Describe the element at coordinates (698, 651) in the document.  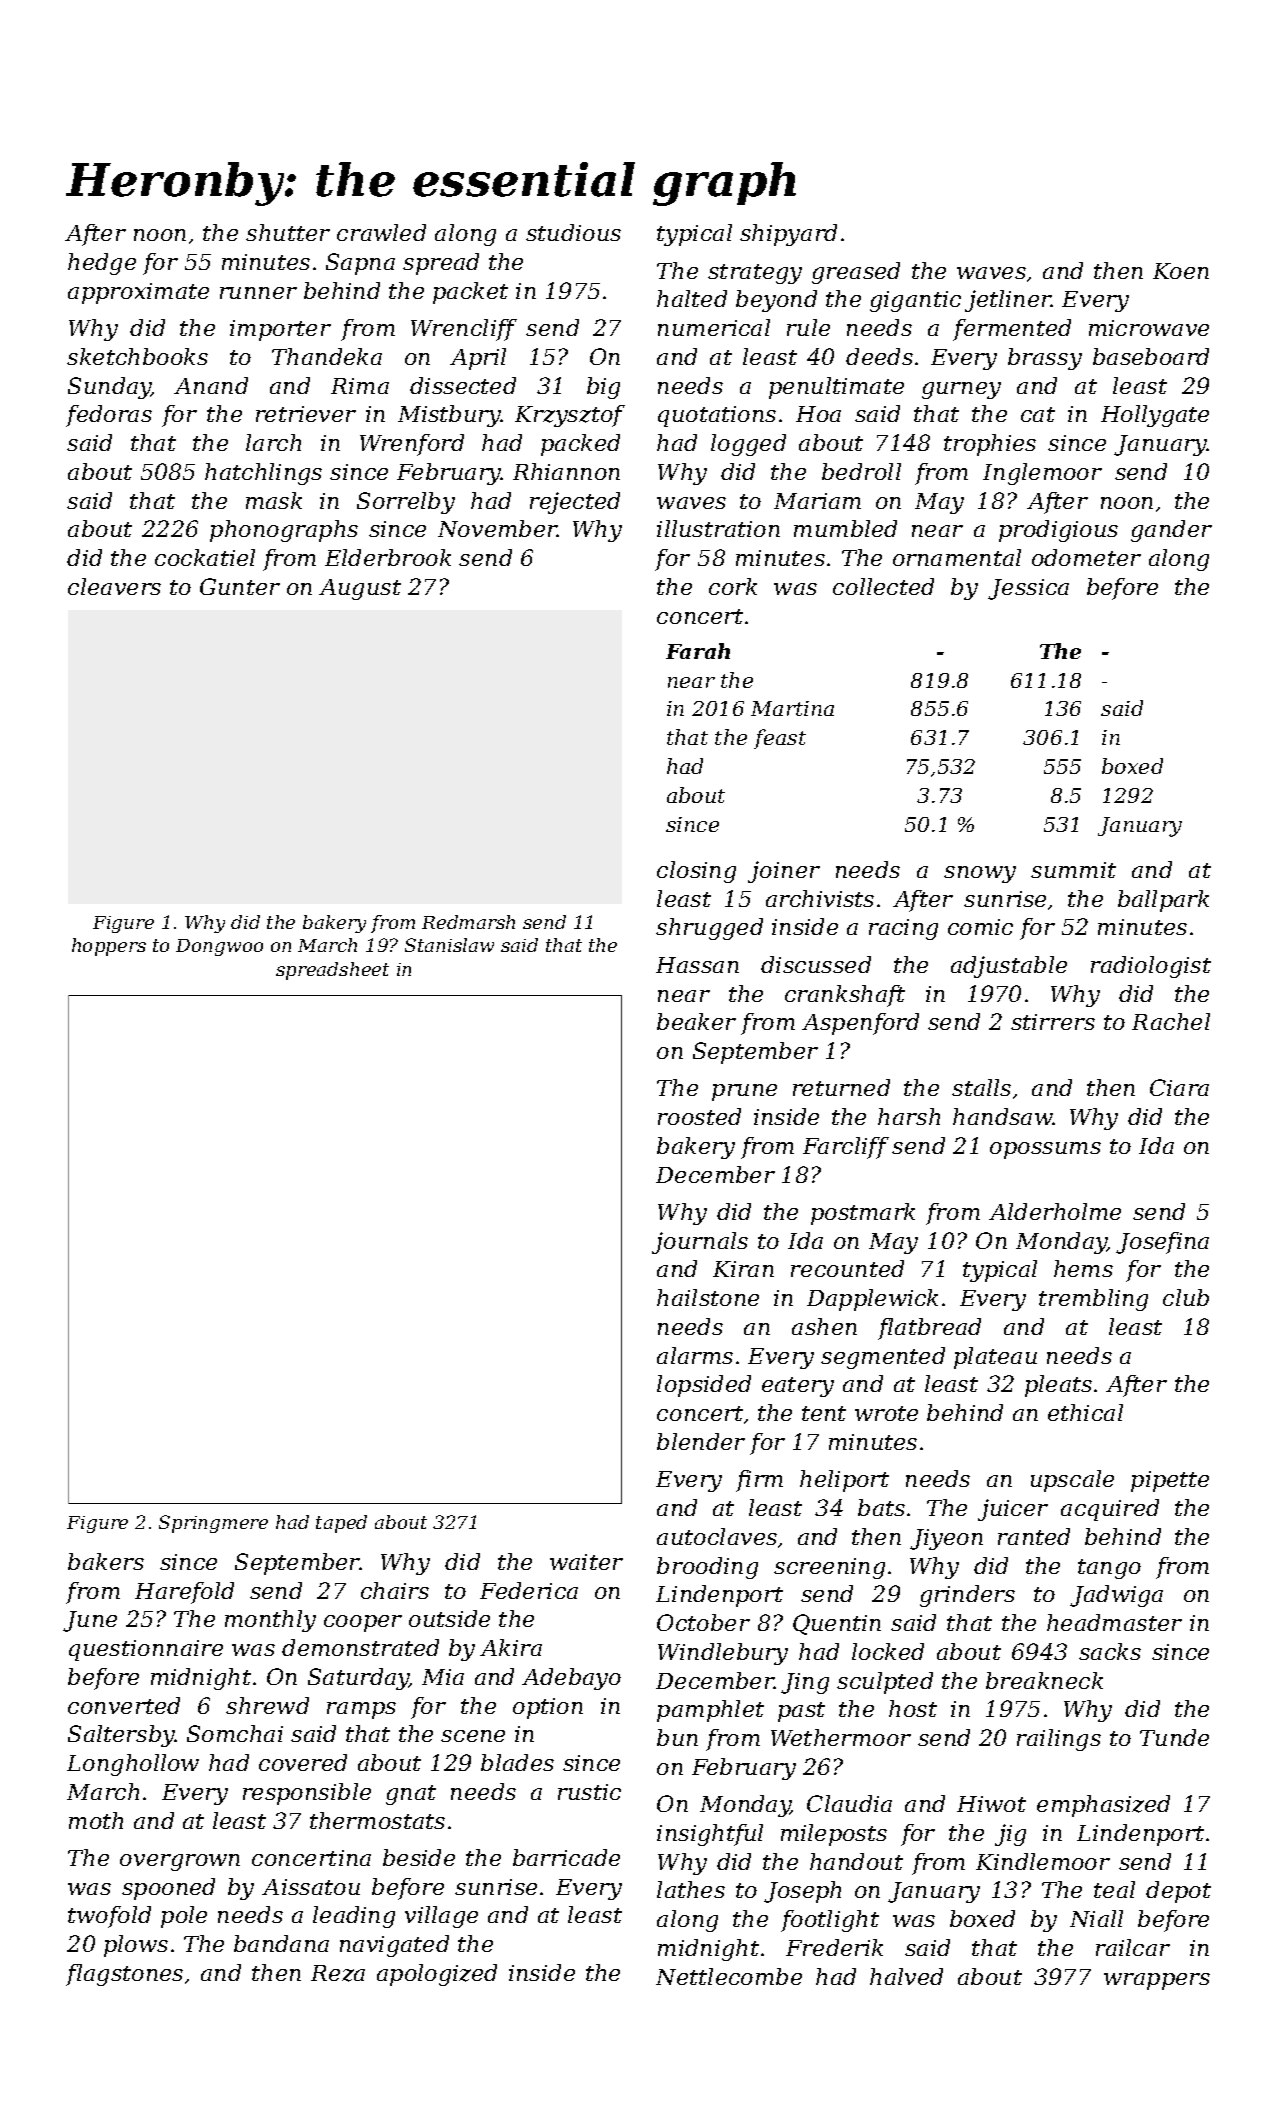
I see `Farah` at that location.
